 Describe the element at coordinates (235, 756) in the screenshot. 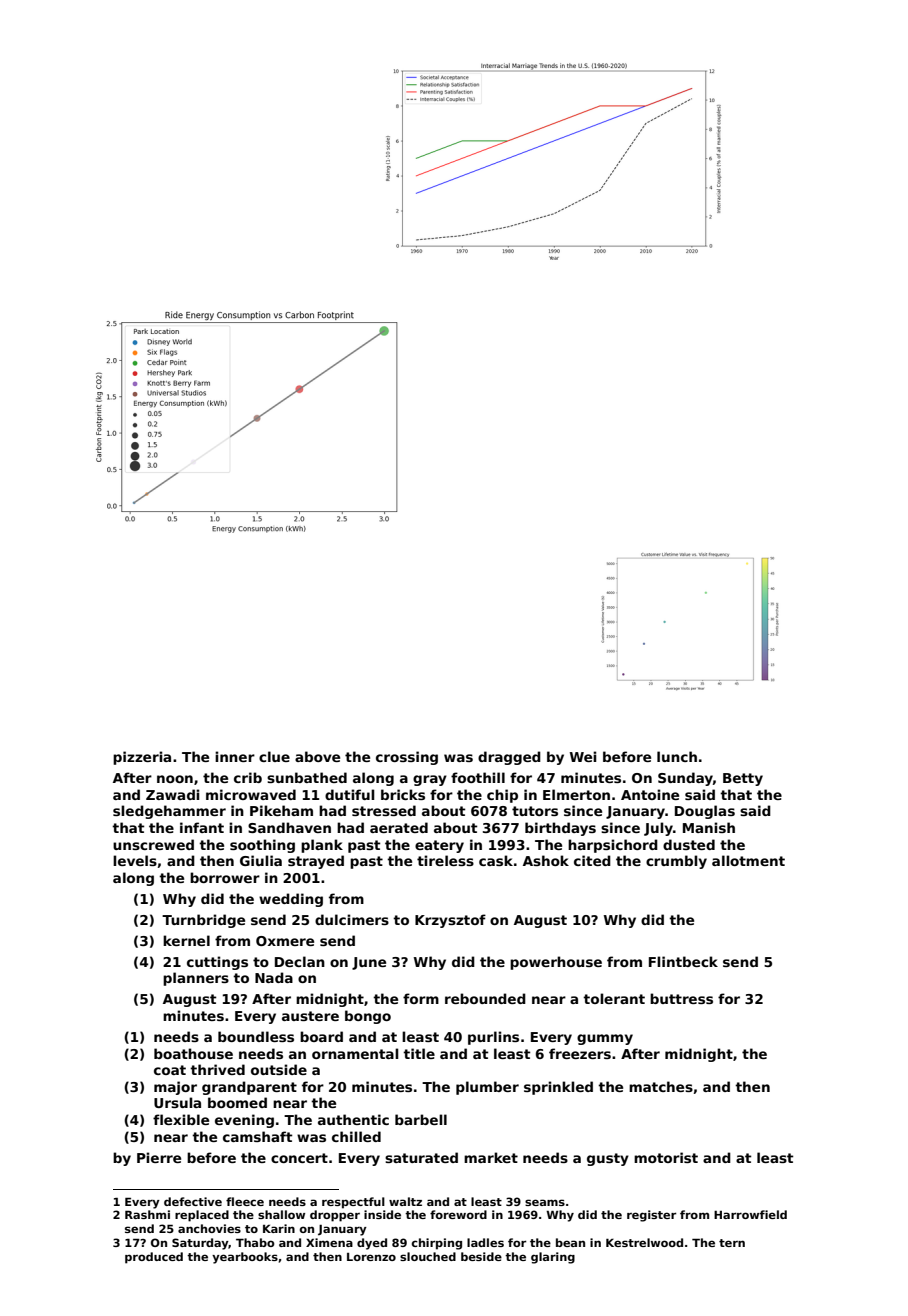

I see `inner` at that location.
